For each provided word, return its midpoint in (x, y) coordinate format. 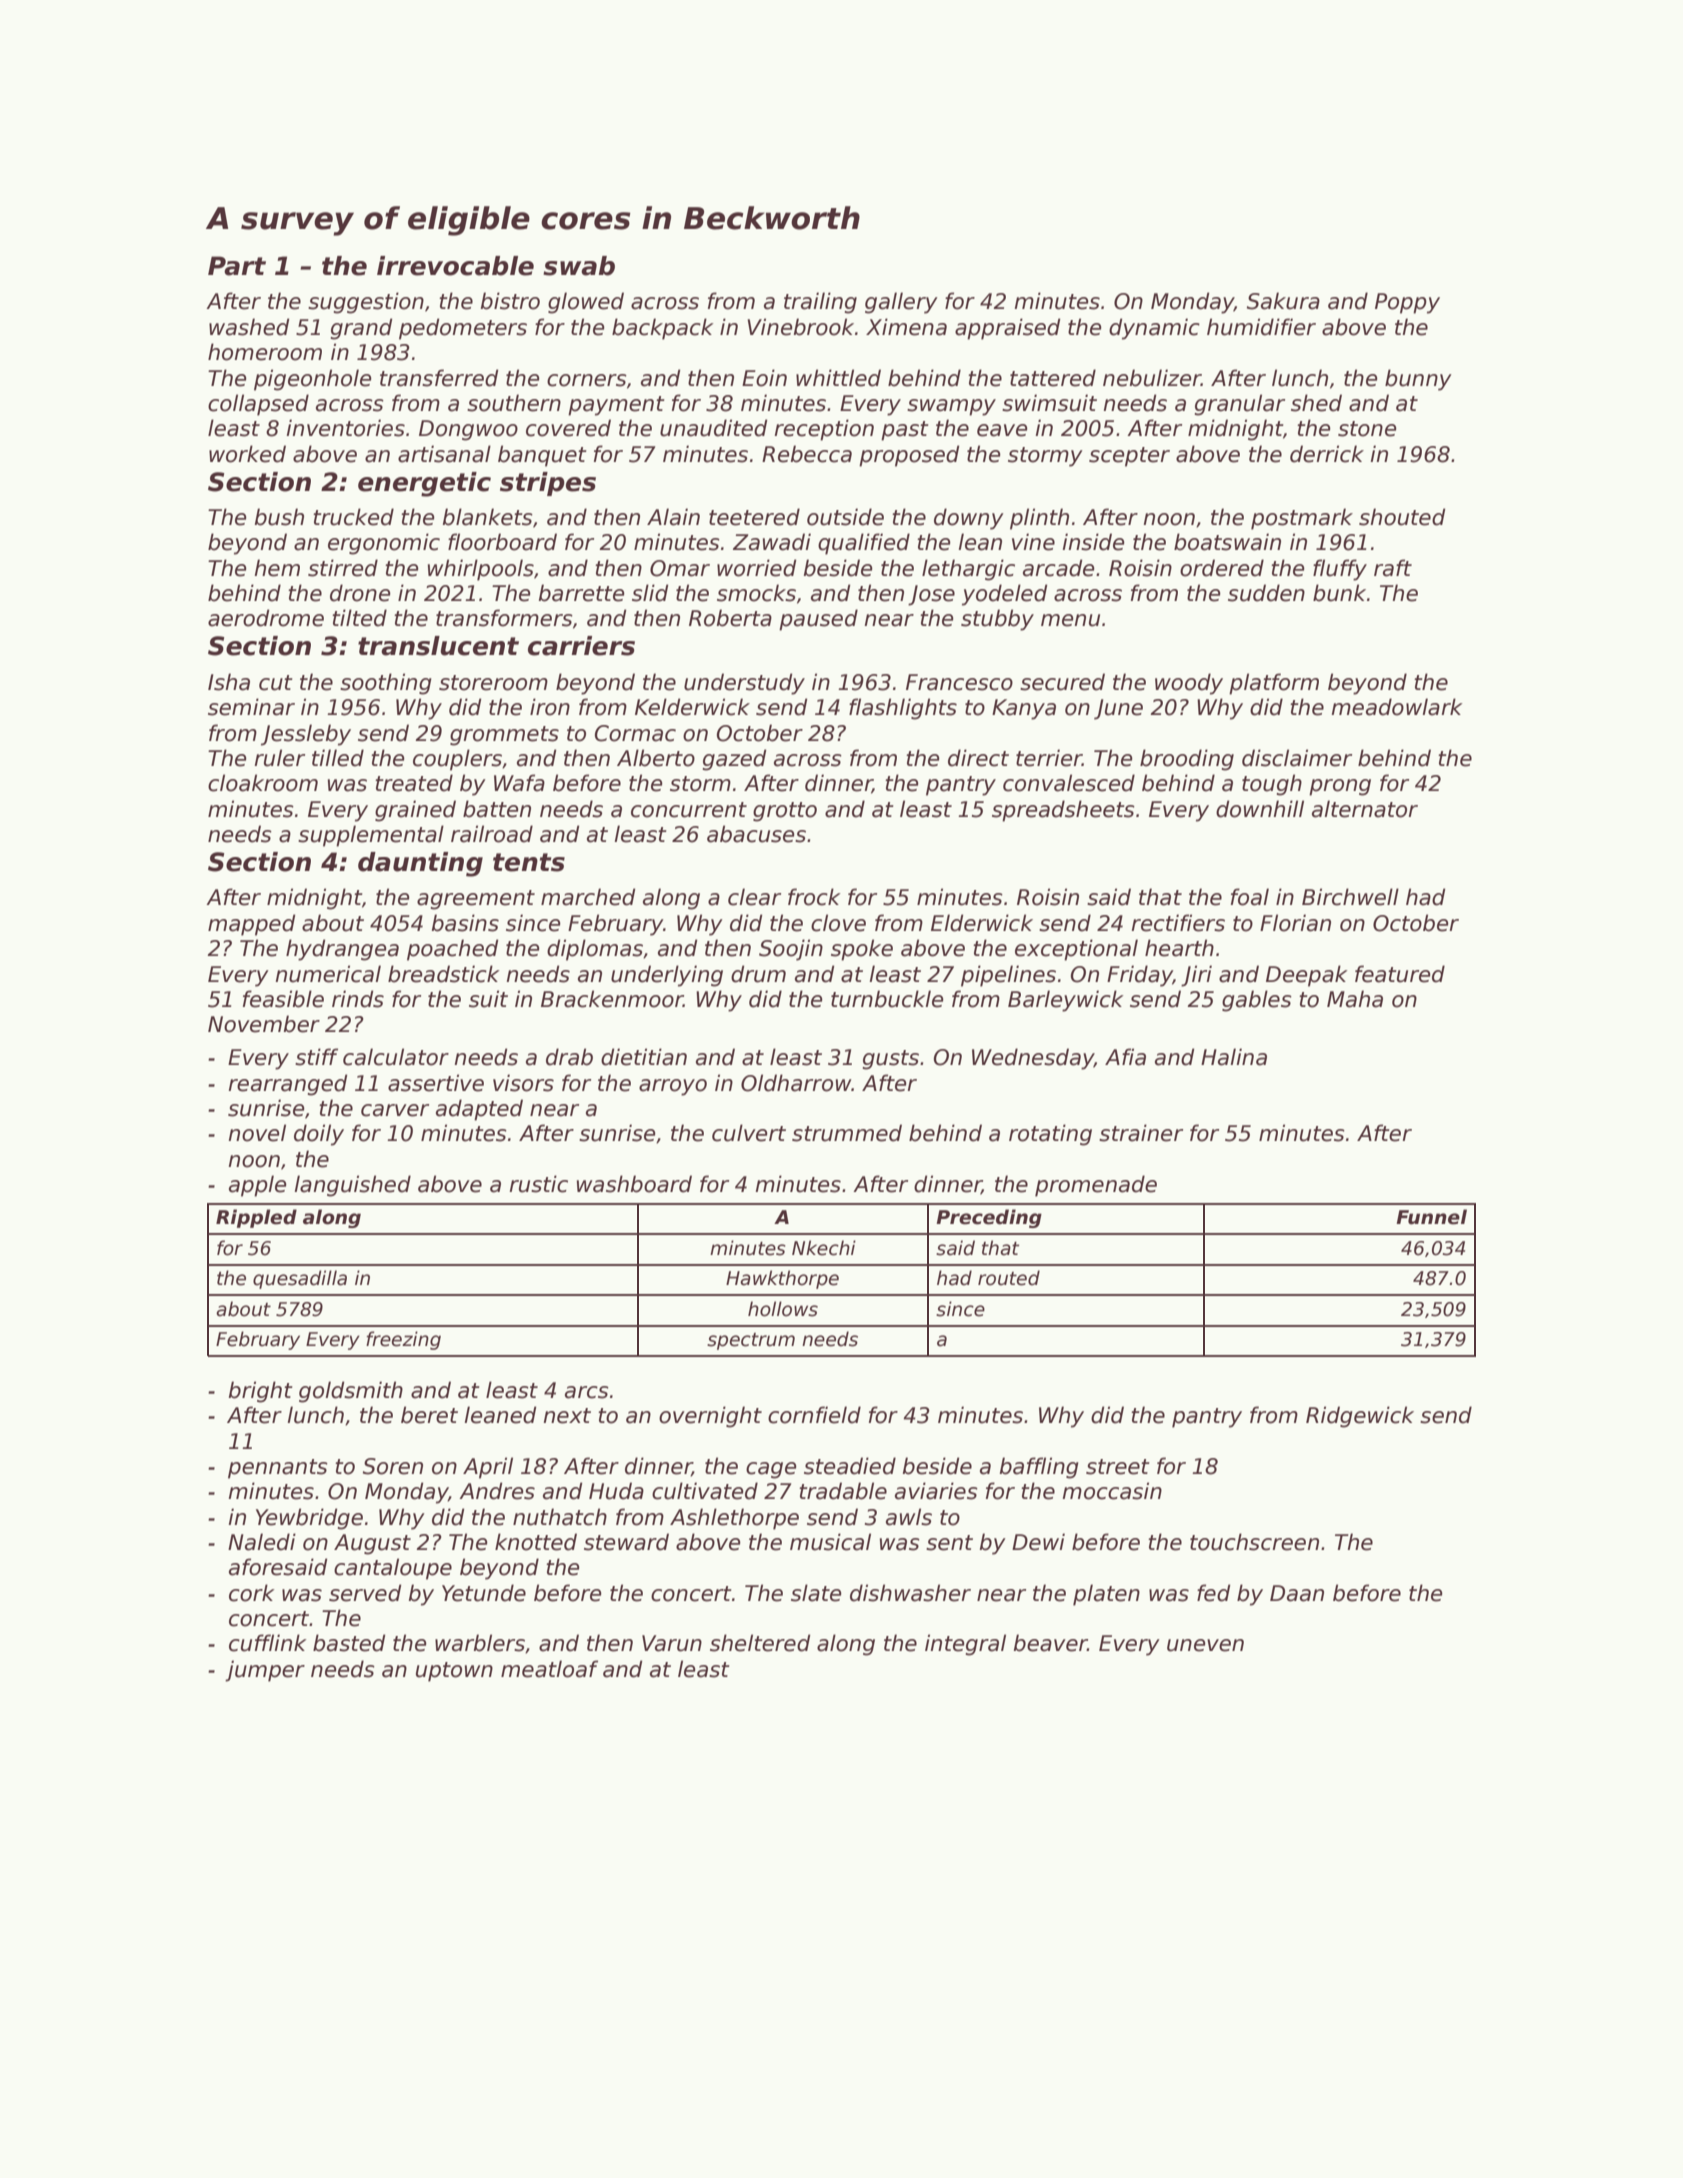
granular (1239, 405)
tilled (338, 758)
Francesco (959, 682)
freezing (403, 1340)
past (905, 431)
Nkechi (824, 1248)
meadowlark (1397, 707)
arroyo (673, 1087)
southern (514, 403)
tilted (359, 618)
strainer (1141, 1133)
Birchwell (1350, 897)
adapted (479, 1110)
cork (252, 1593)
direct (978, 758)
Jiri (1196, 976)
